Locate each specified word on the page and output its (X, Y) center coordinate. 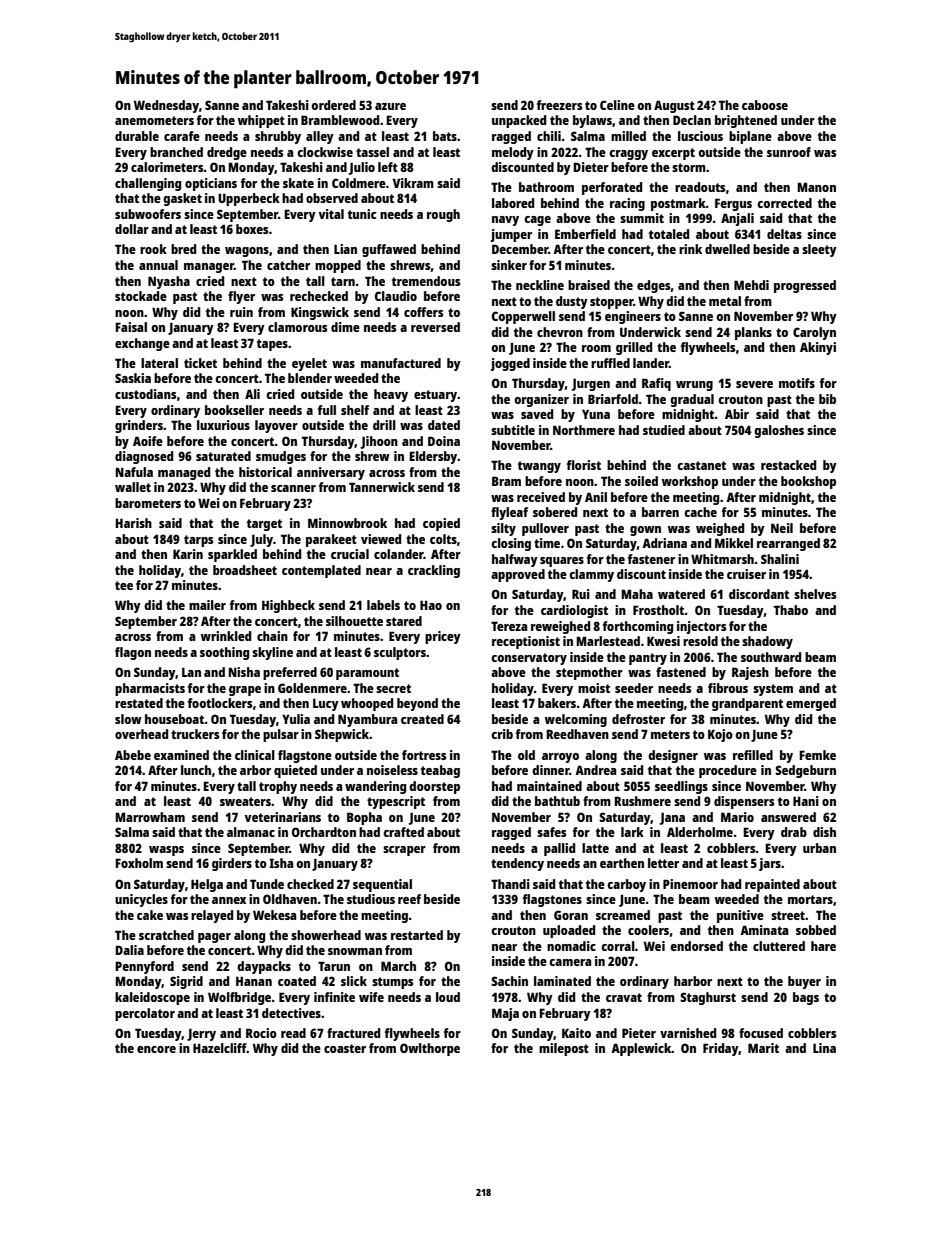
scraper (404, 851)
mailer (207, 605)
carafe (182, 136)
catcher (288, 265)
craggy (628, 155)
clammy (591, 575)
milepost (564, 1049)
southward (771, 657)
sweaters (245, 801)
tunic (362, 214)
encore (156, 1049)
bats (445, 136)
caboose (765, 105)
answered (788, 817)
